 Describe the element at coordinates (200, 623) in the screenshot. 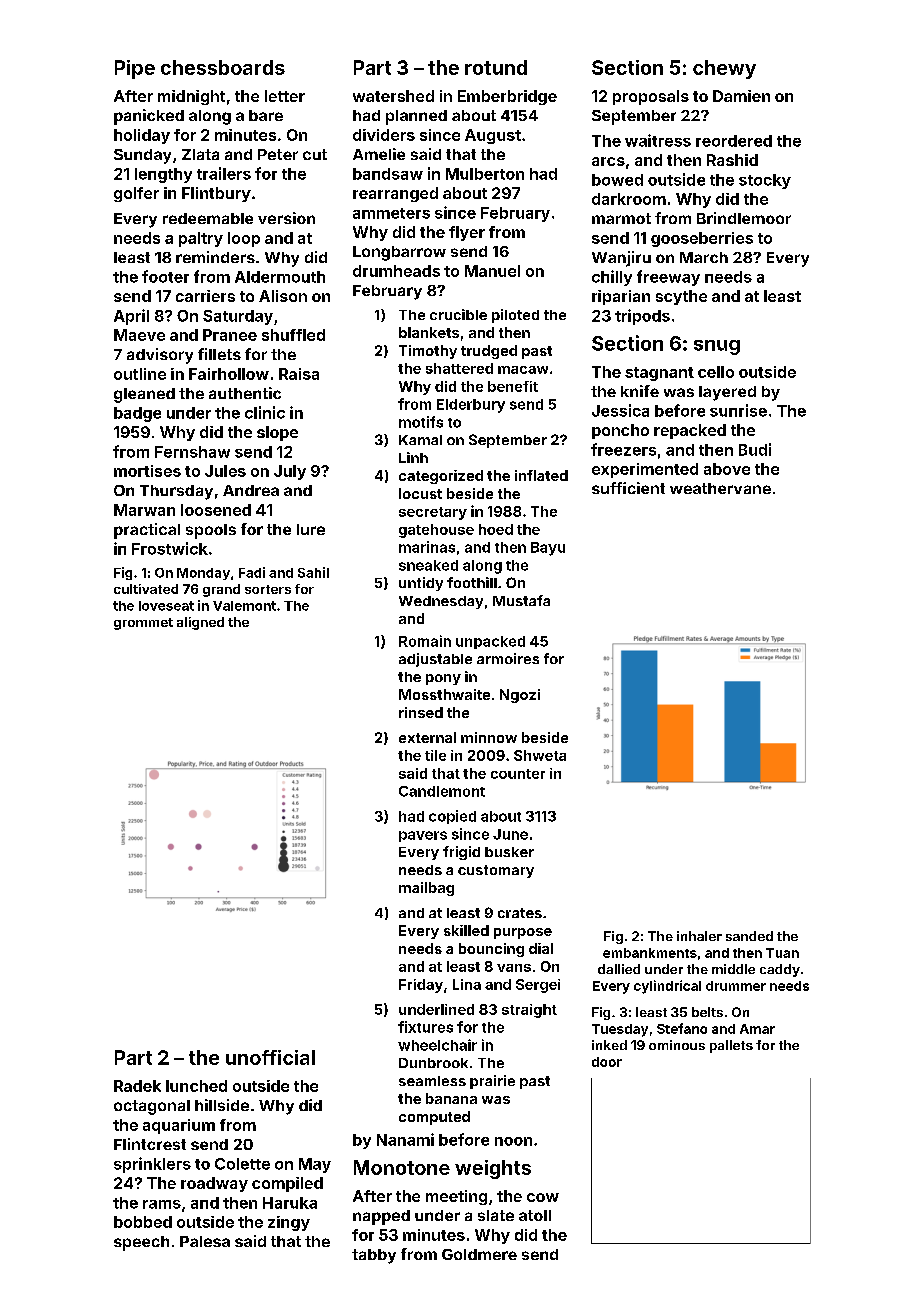

I see `aligned` at that location.
